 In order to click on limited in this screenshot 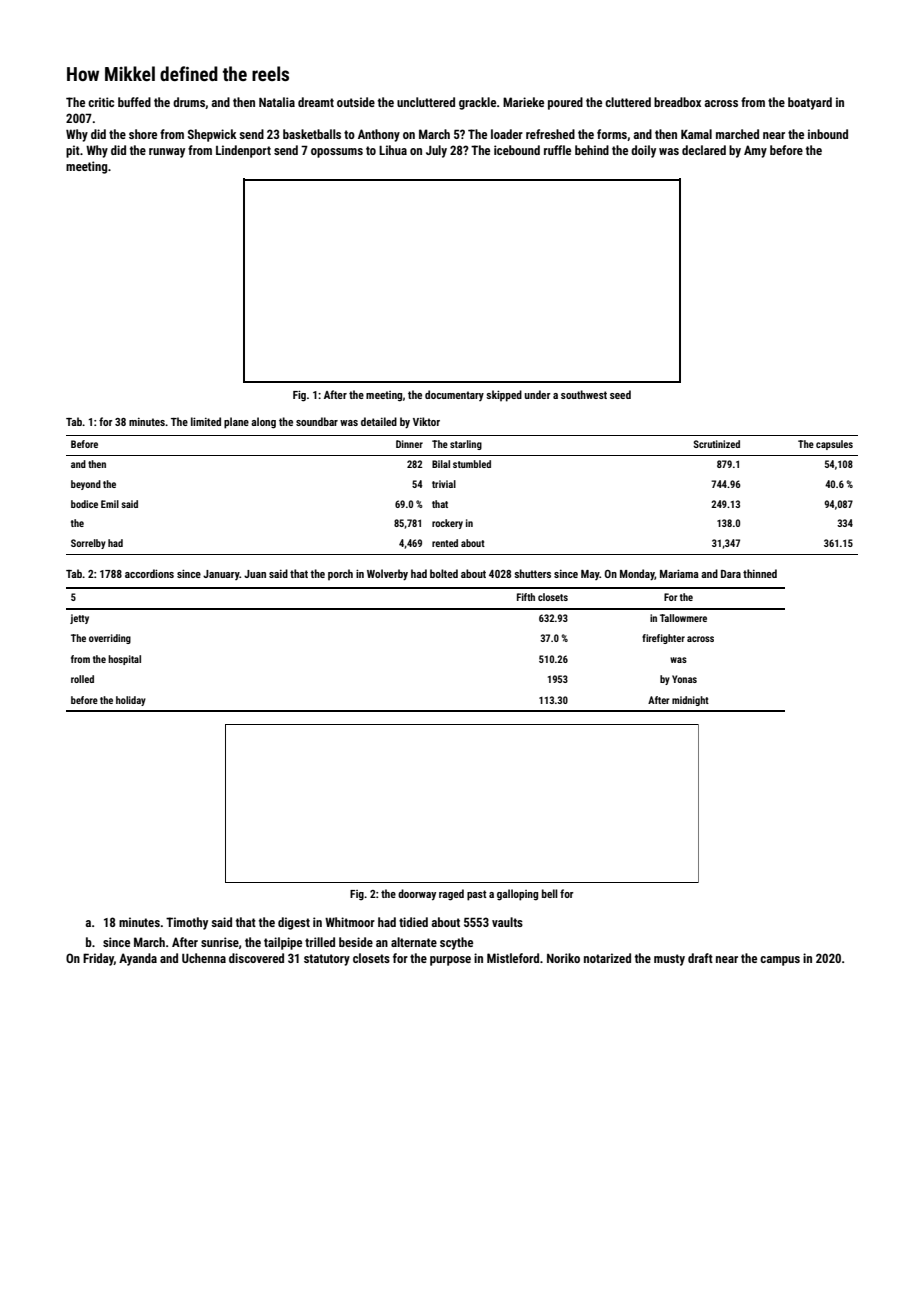, I will do `click(206, 421)`.
